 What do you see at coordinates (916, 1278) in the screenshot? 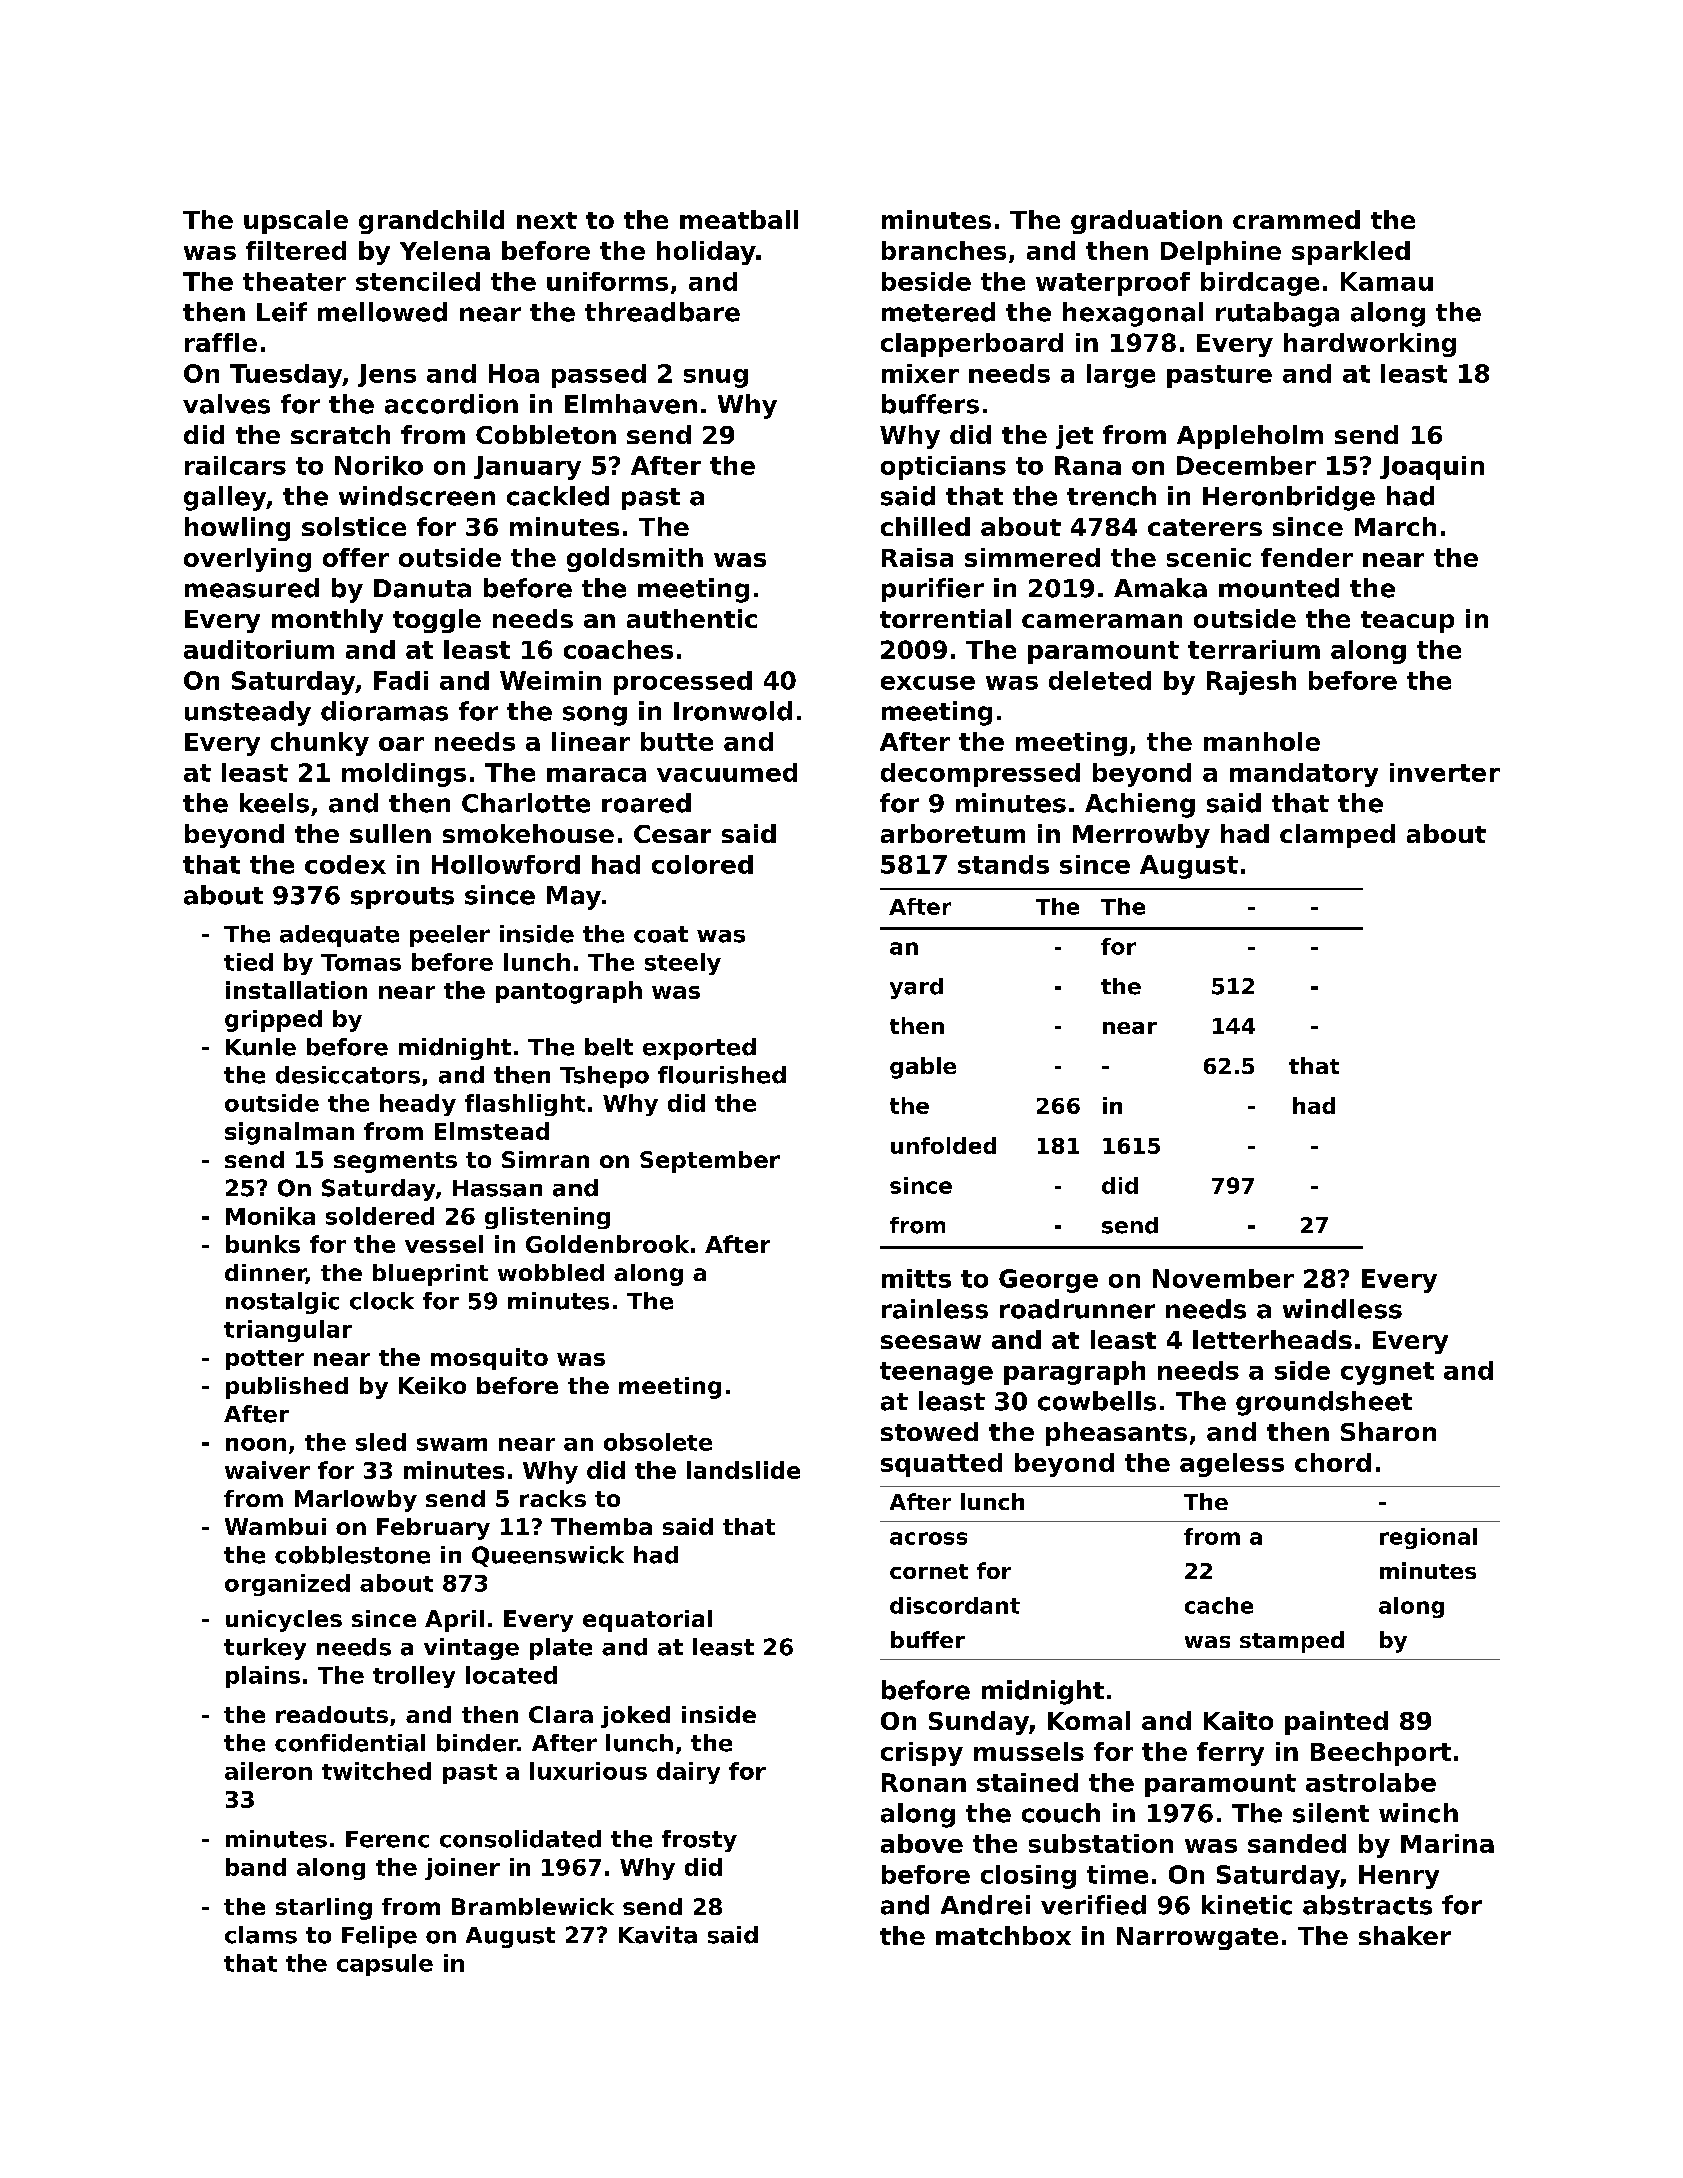
I see `mitts` at bounding box center [916, 1278].
